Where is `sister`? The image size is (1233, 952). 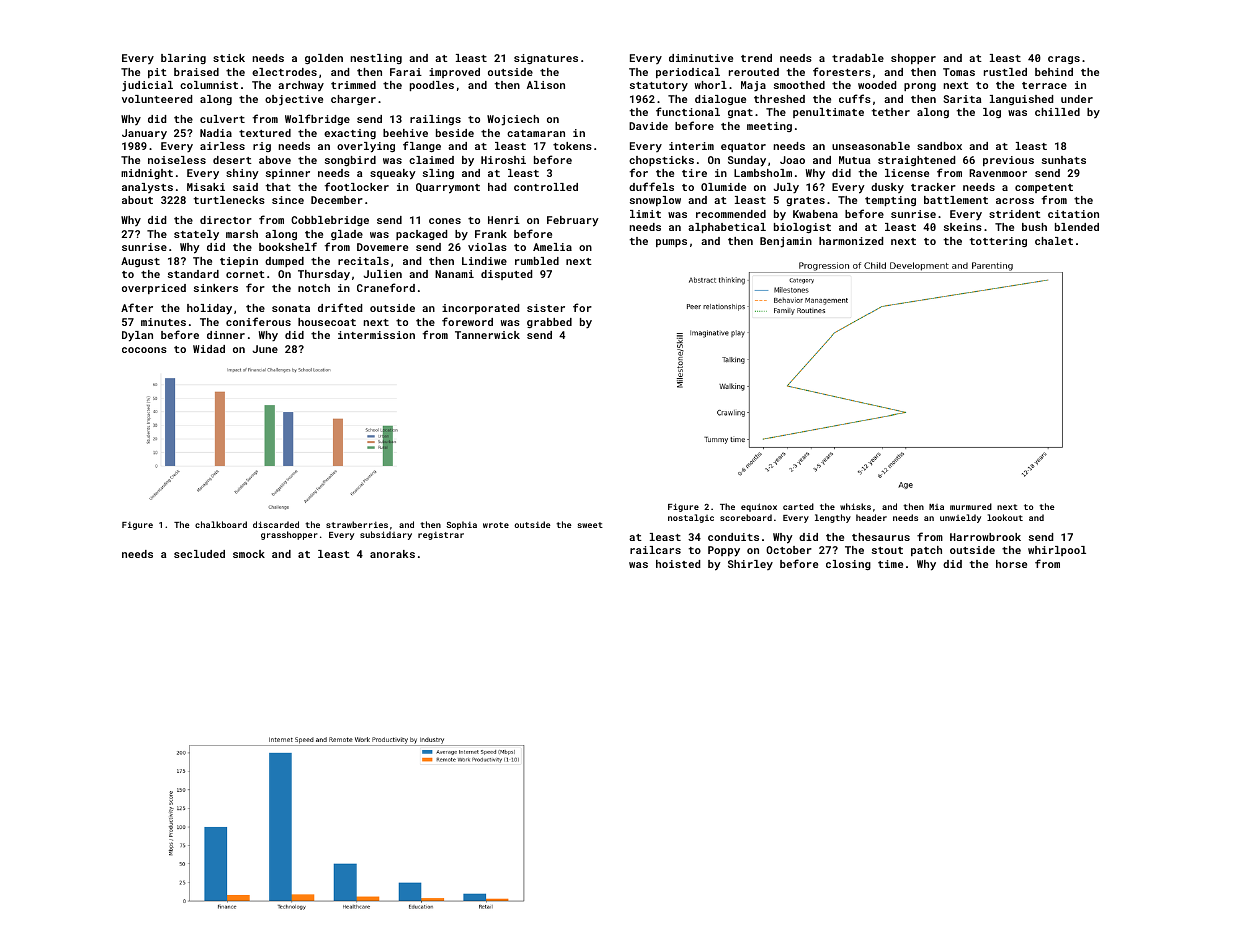 sister is located at coordinates (546, 308).
